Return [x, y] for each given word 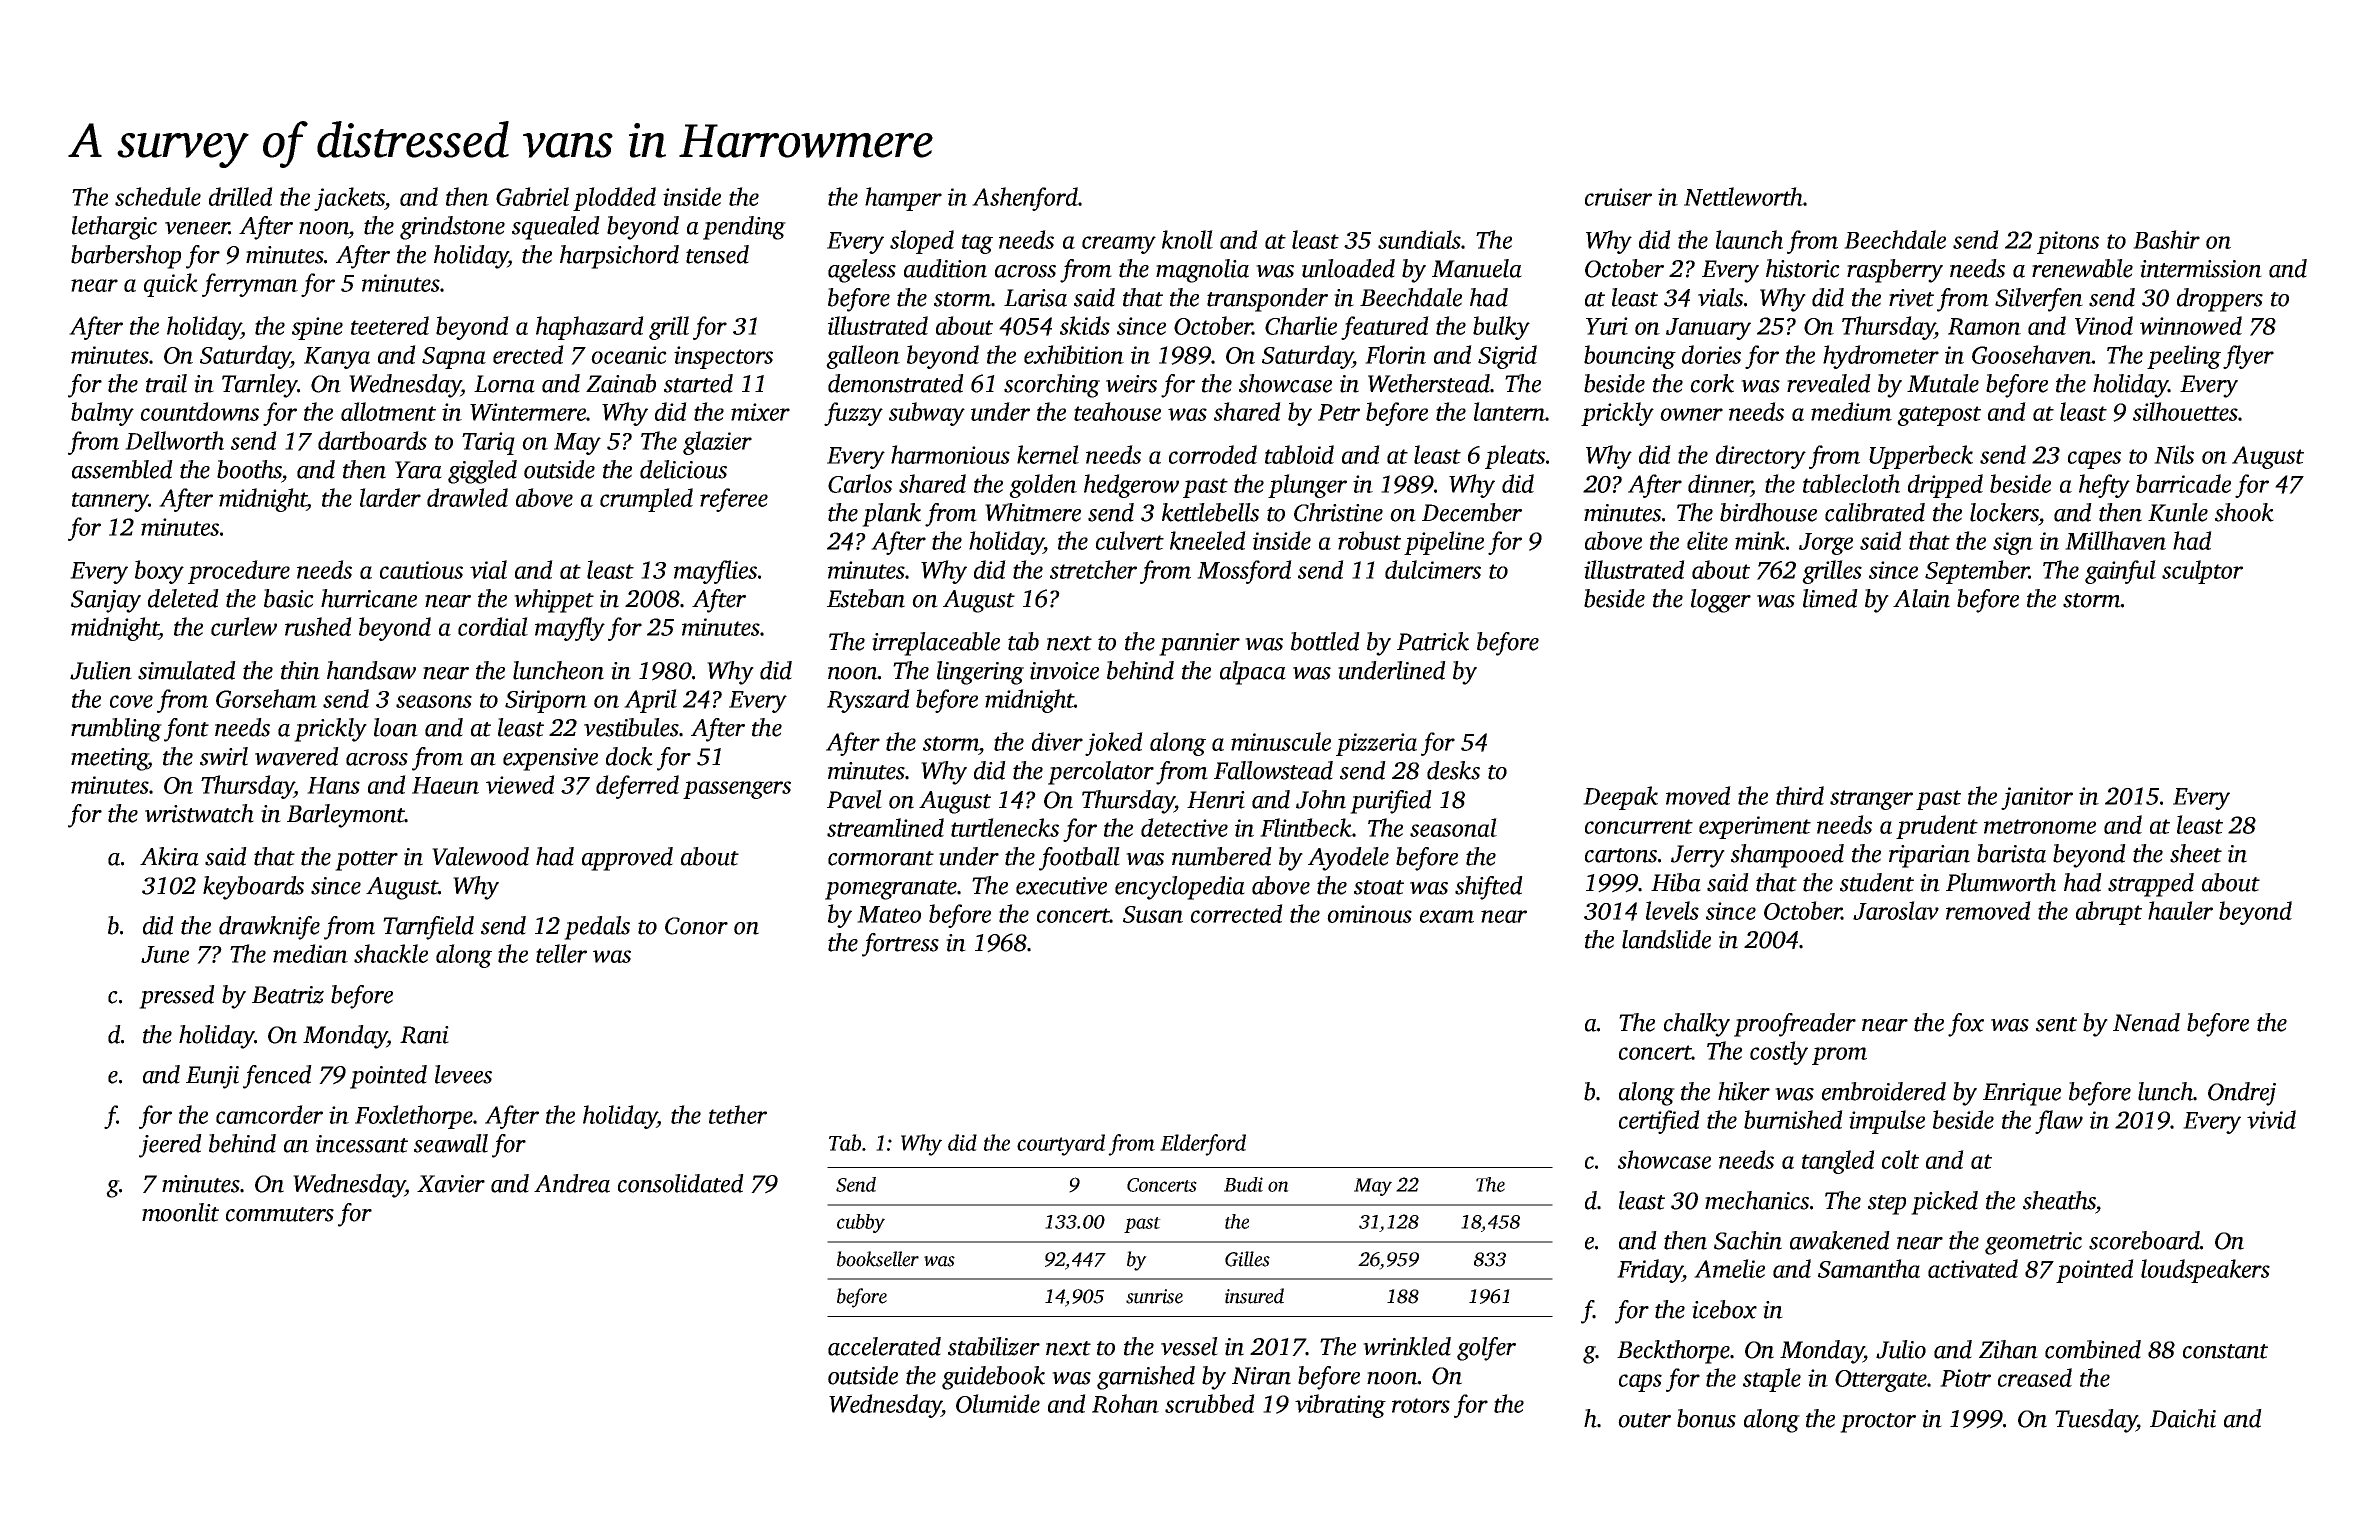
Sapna [454, 358]
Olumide [998, 1403]
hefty [2104, 486]
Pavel [854, 799]
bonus [1706, 1418]
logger [1721, 601]
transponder [1267, 300]
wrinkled [1407, 1346]
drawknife [269, 928]
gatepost [1939, 416]
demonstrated [896, 383]
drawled [467, 497]
